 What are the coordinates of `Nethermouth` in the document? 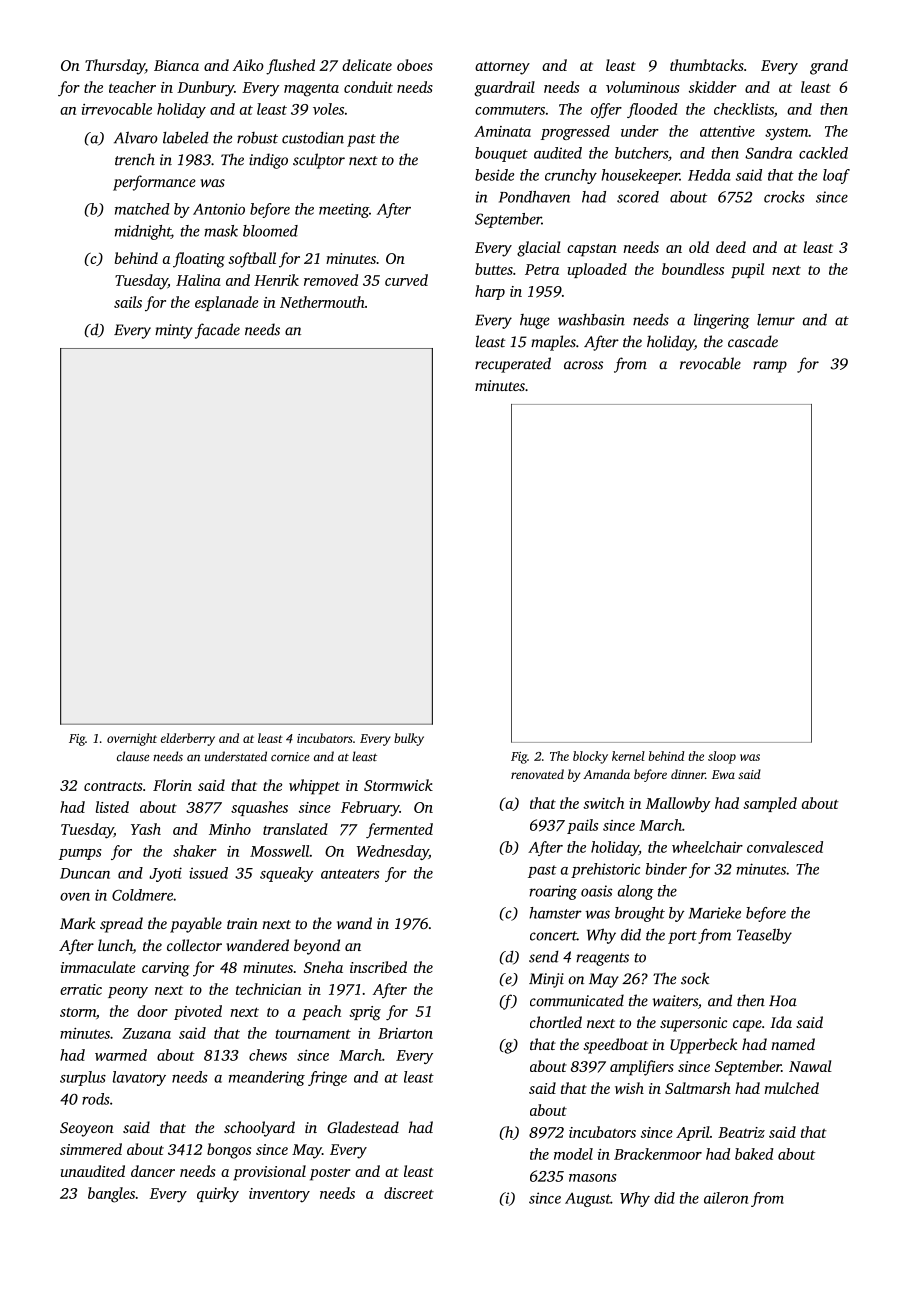 It's located at (322, 302).
